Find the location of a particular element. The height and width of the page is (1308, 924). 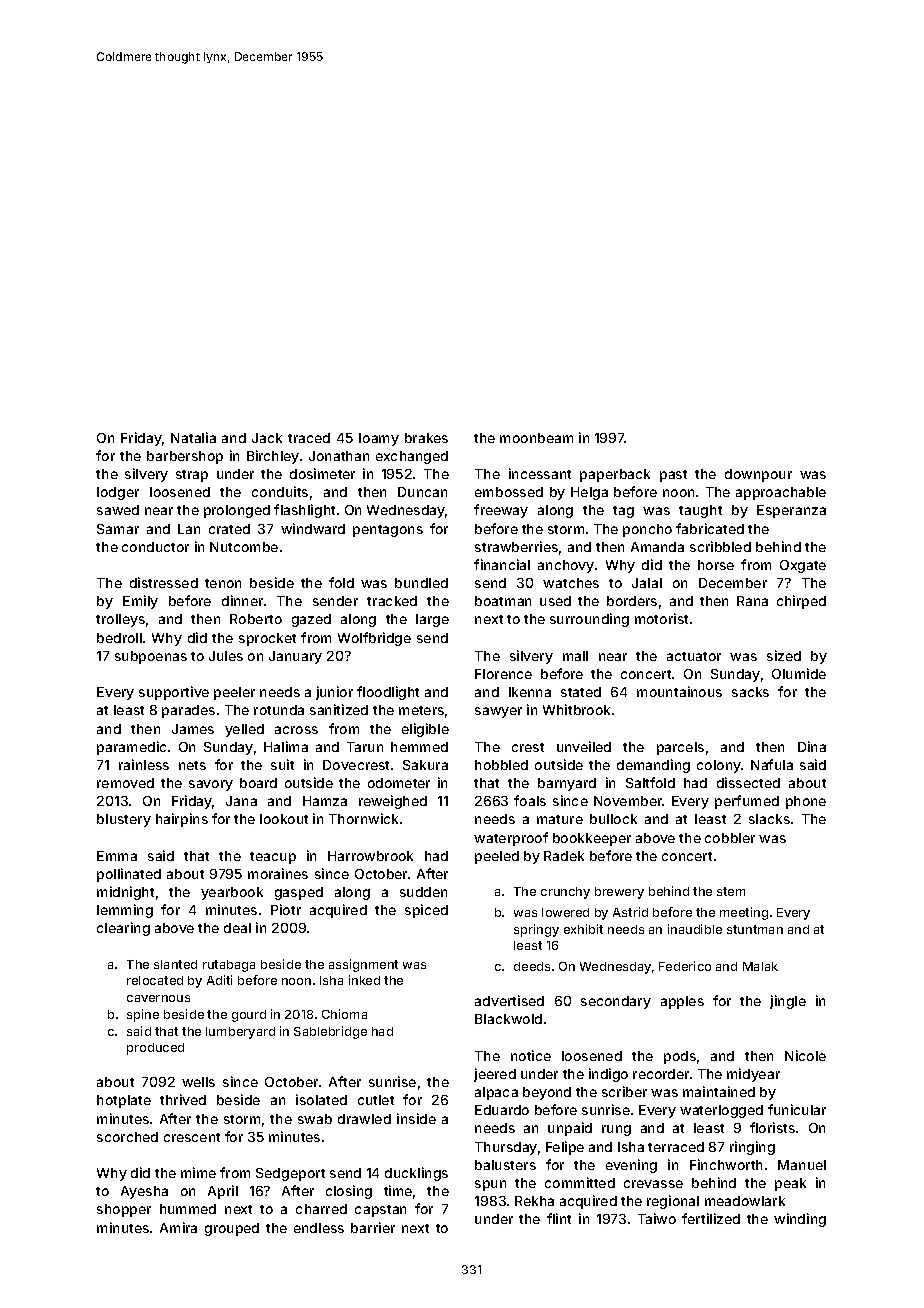

grouped is located at coordinates (232, 1229).
